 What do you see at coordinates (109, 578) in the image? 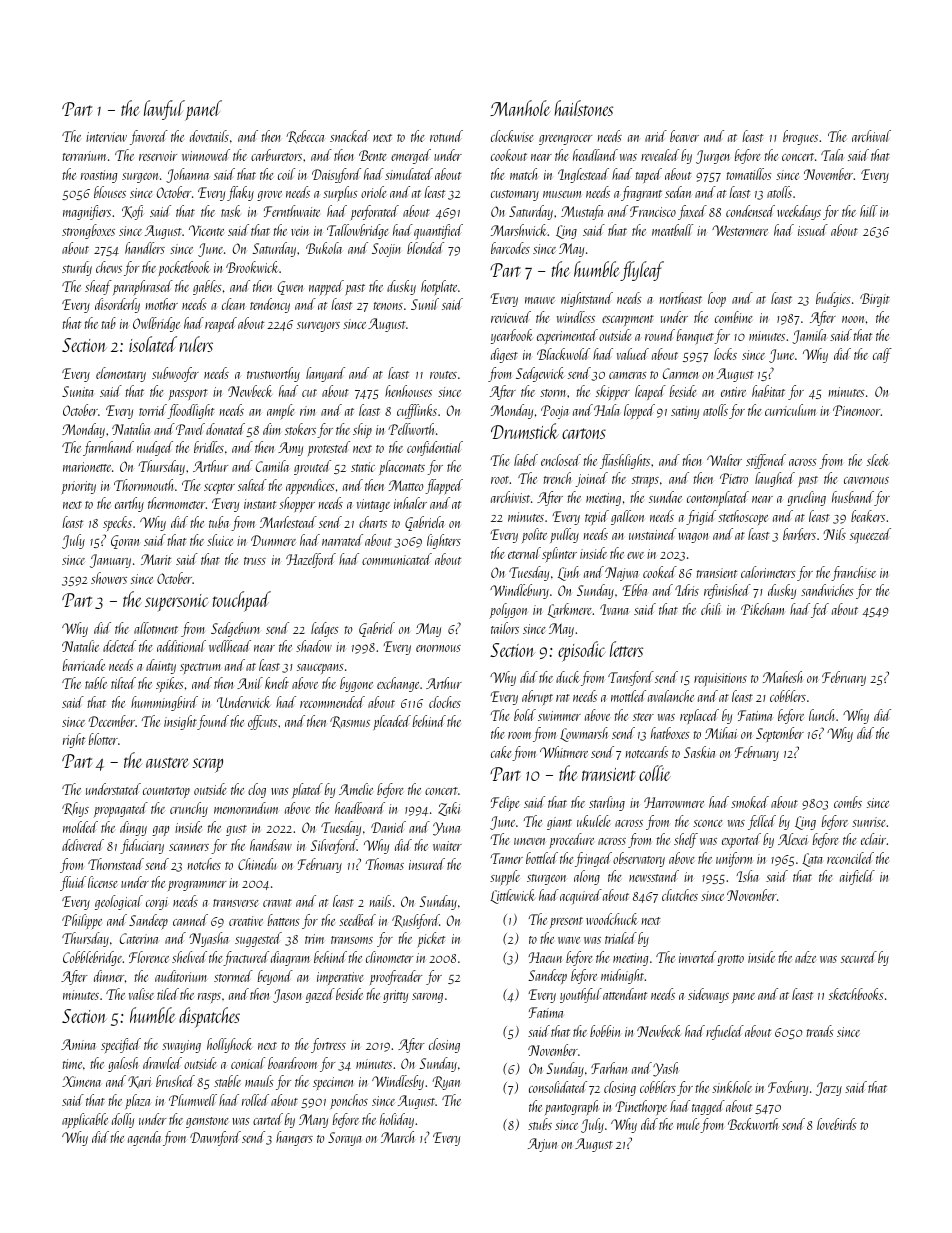
I see `showers` at bounding box center [109, 578].
